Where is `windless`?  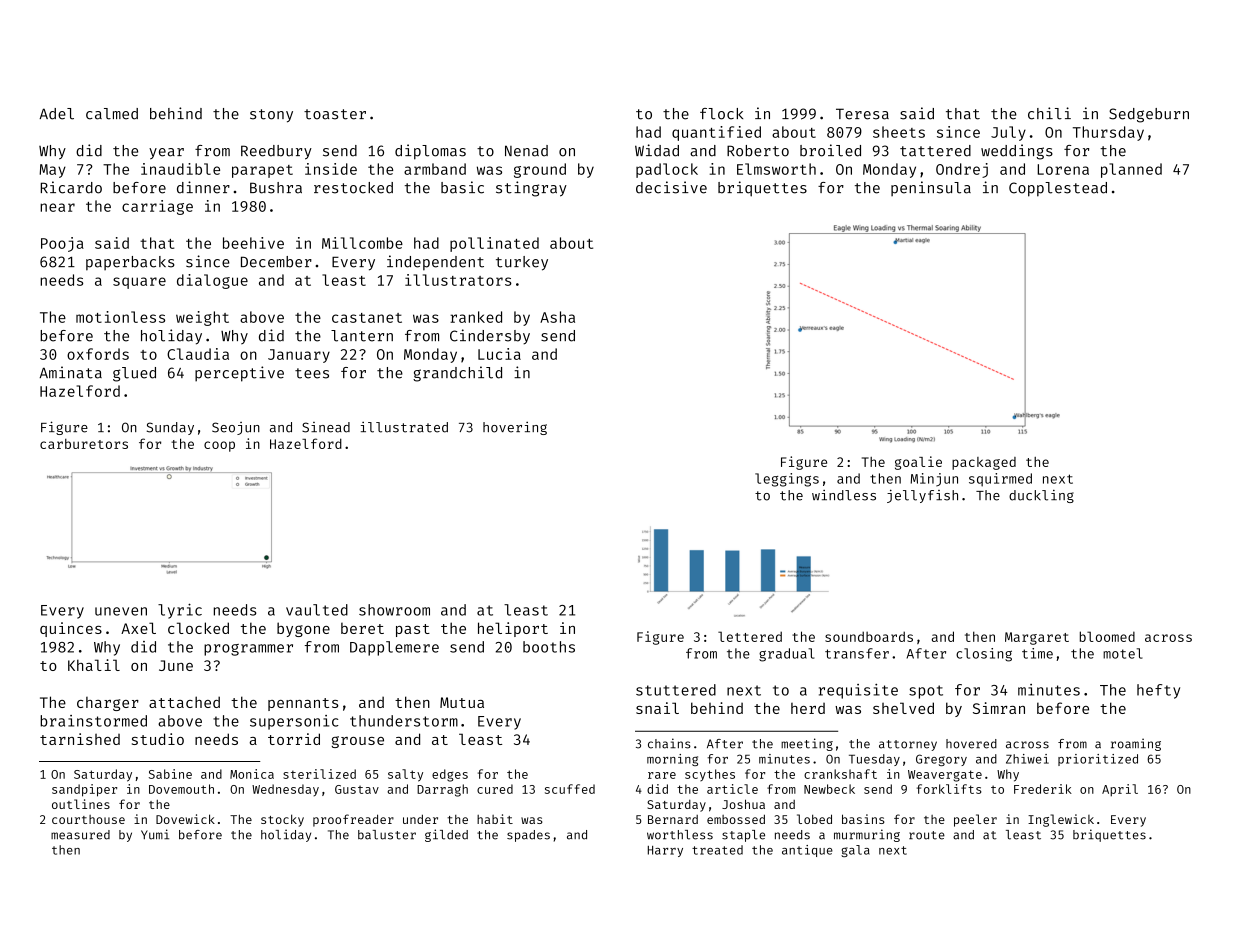 windless is located at coordinates (844, 495).
